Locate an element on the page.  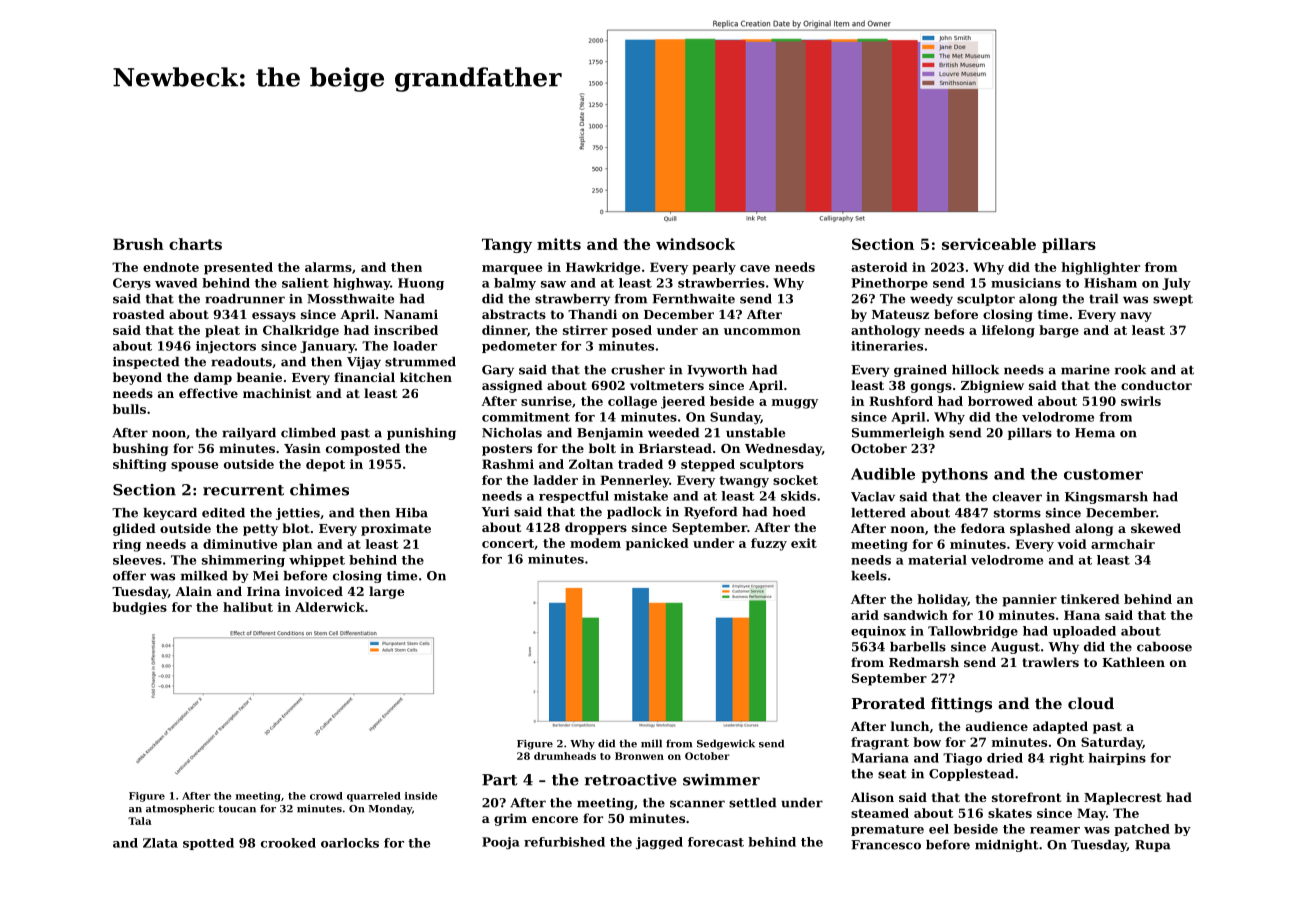
Mateusz is located at coordinates (900, 314).
